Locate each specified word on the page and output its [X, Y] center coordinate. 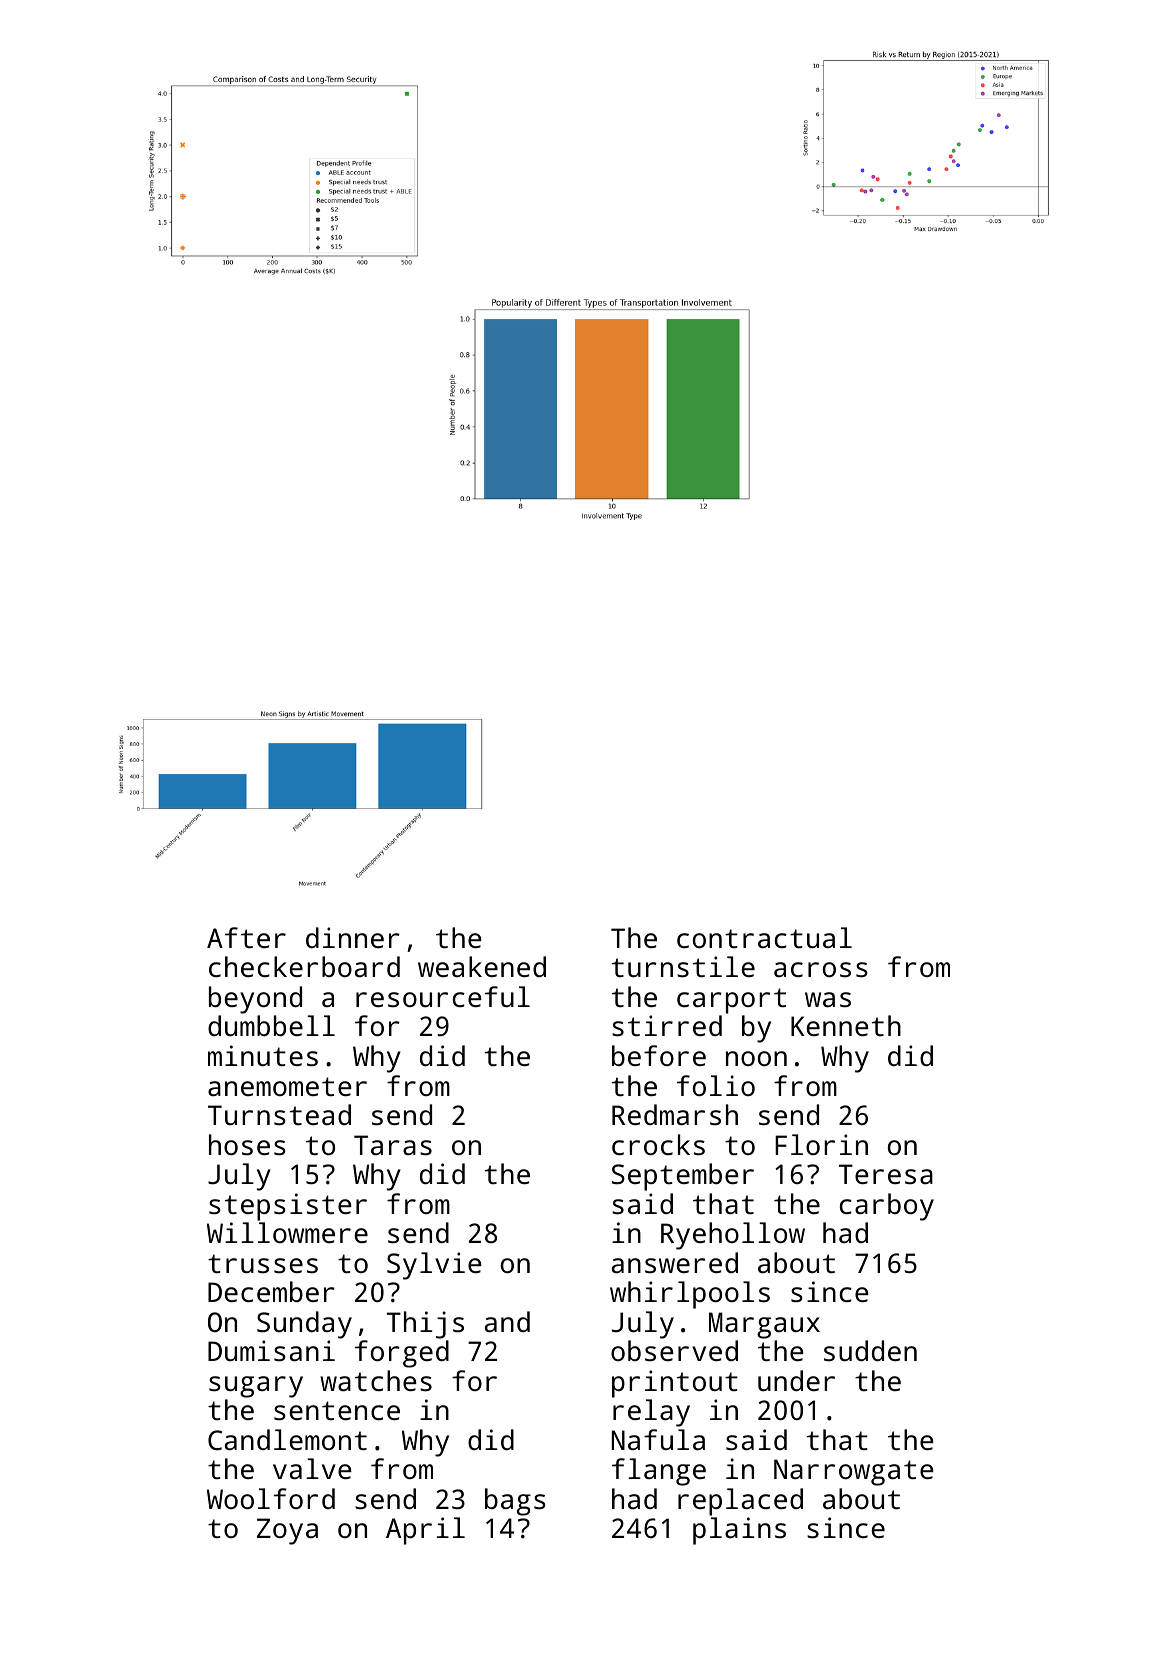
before [659, 1055]
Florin [821, 1144]
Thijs [425, 1325]
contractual [764, 937]
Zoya [287, 1531]
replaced [740, 1502]
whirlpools [690, 1295]
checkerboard [304, 966]
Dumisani [271, 1351]
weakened [482, 966]
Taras [393, 1145]
